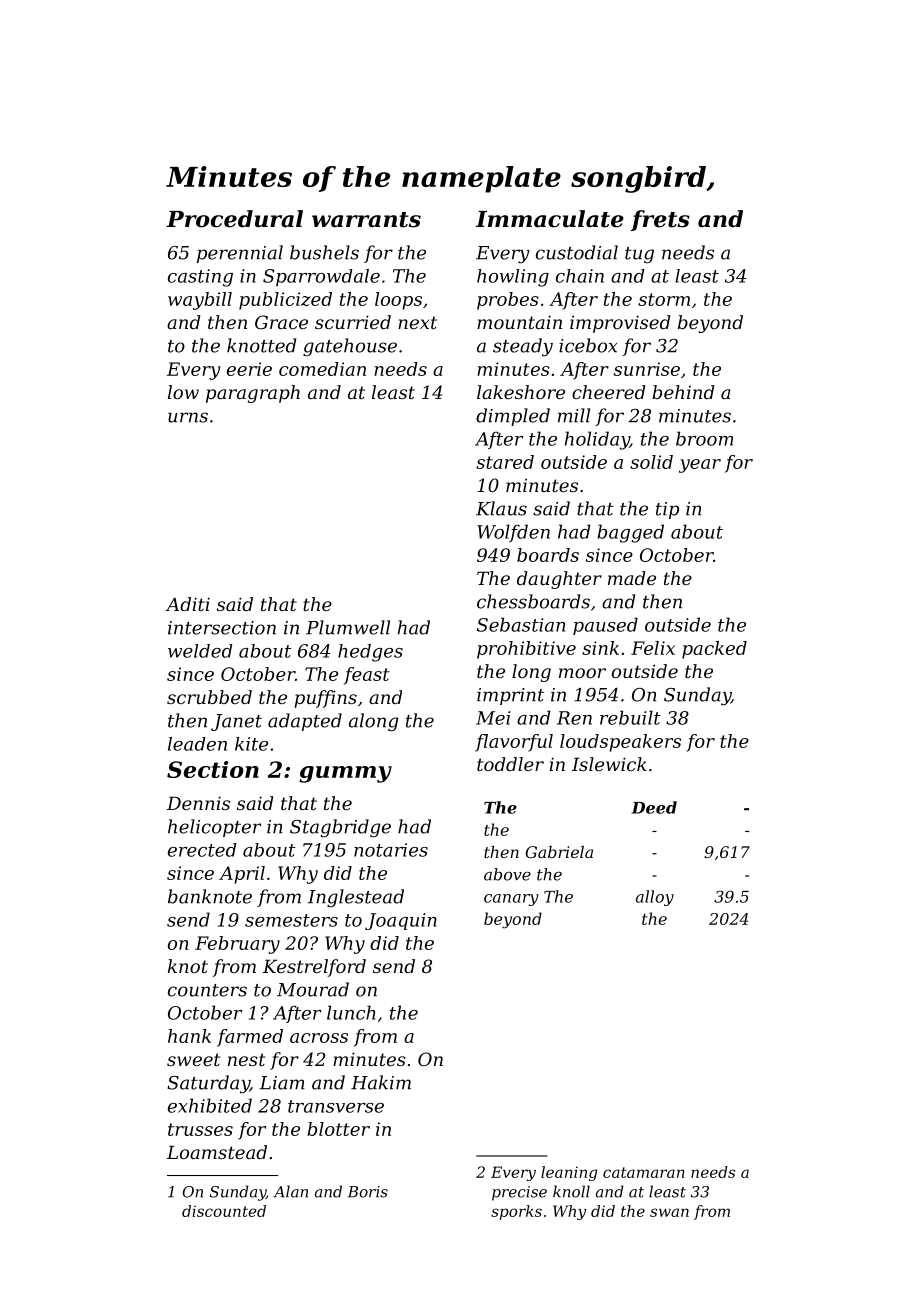 Image resolution: width=924 pixels, height=1311 pixels. I want to click on comedian, so click(322, 369).
